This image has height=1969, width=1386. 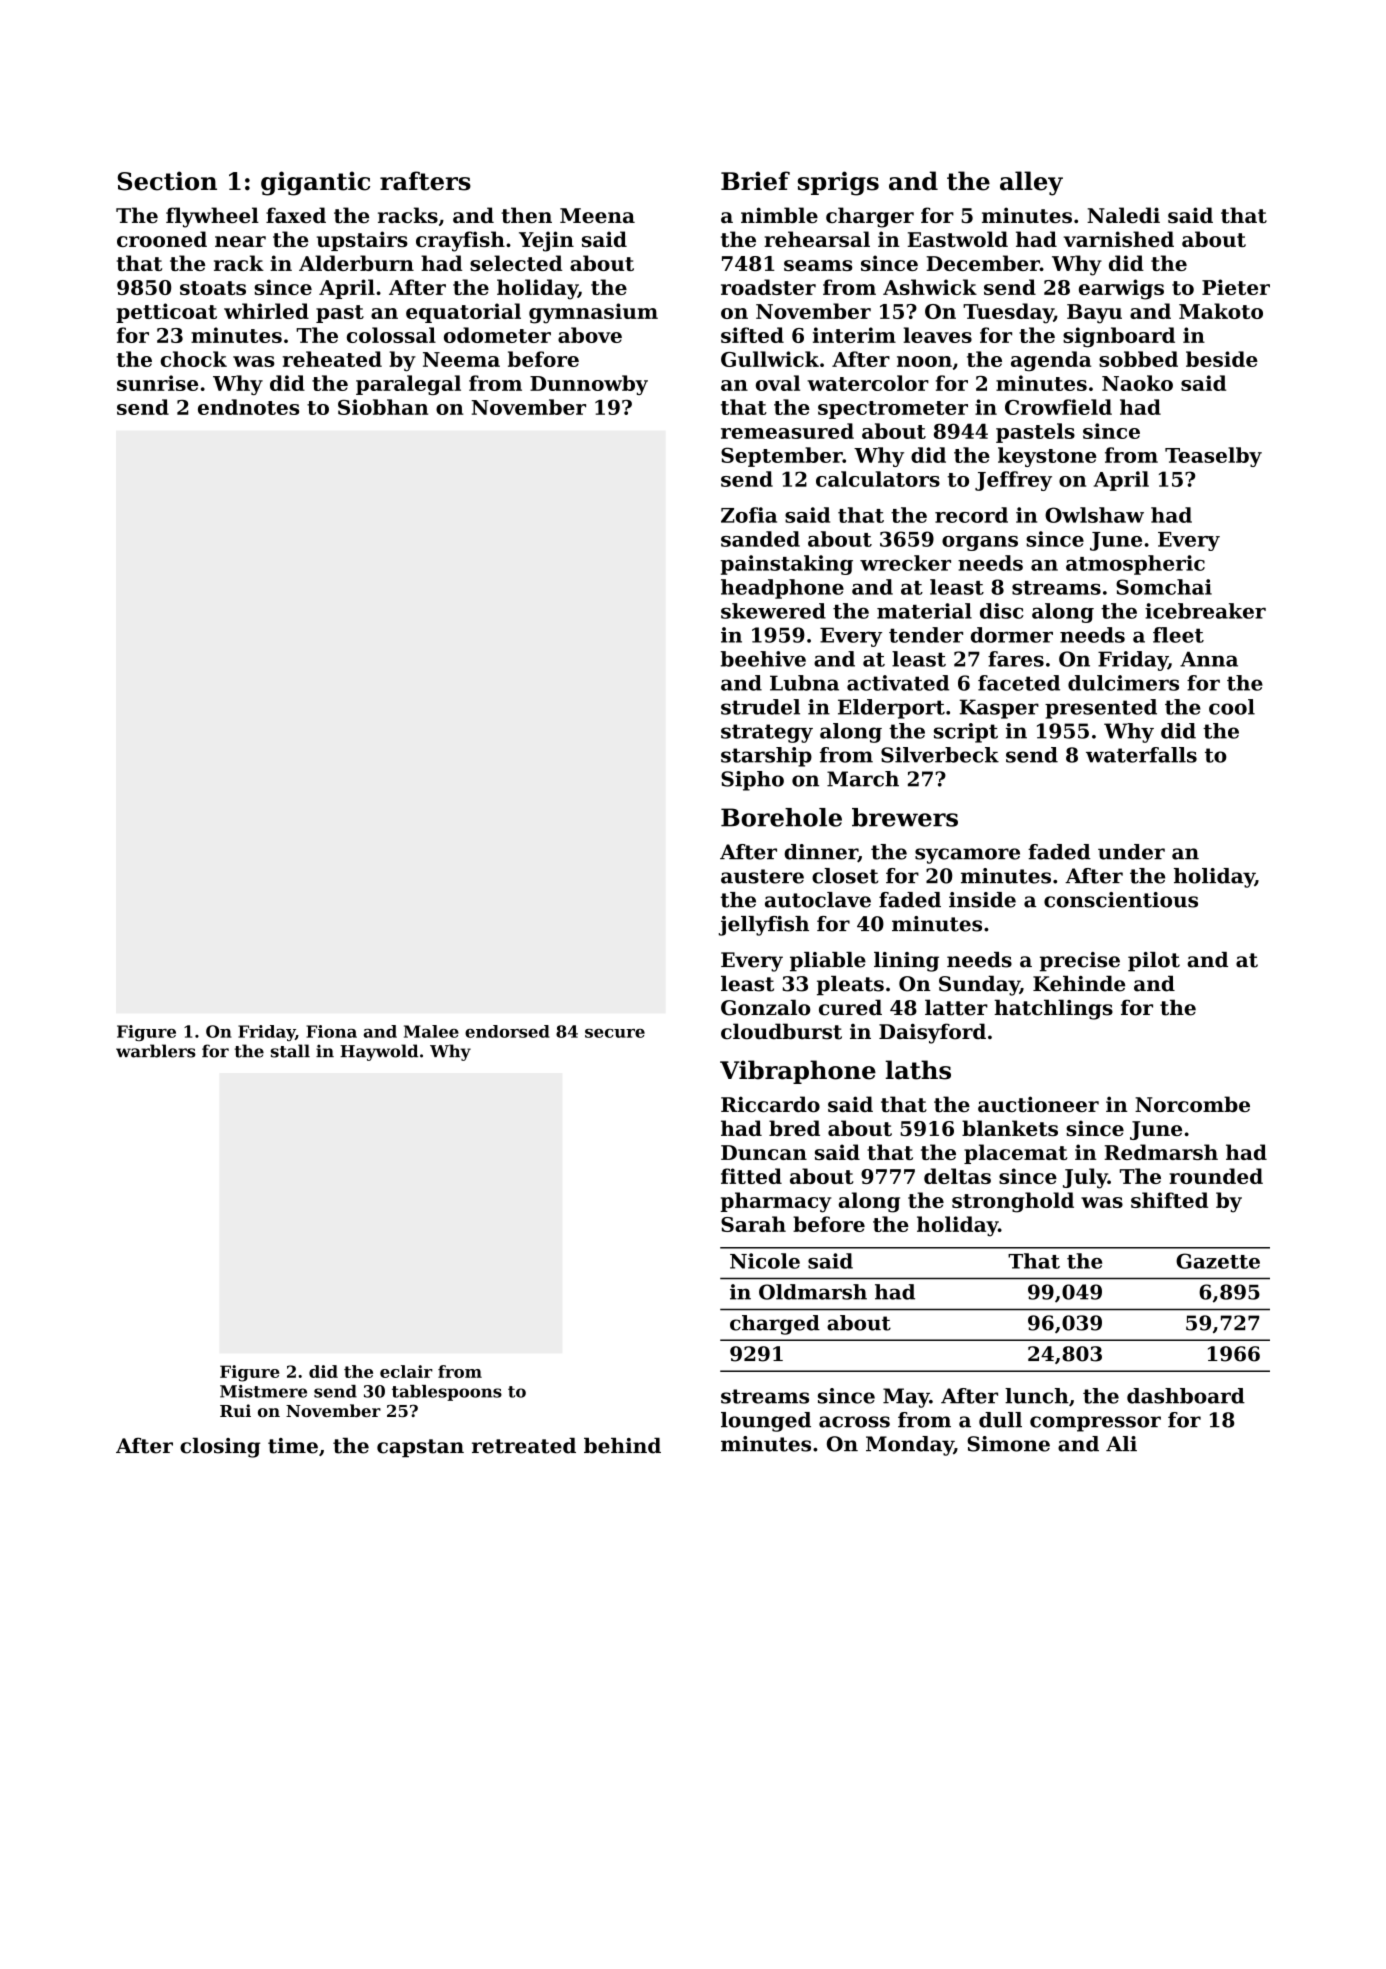 What do you see at coordinates (383, 407) in the image?
I see `Siobhan` at bounding box center [383, 407].
